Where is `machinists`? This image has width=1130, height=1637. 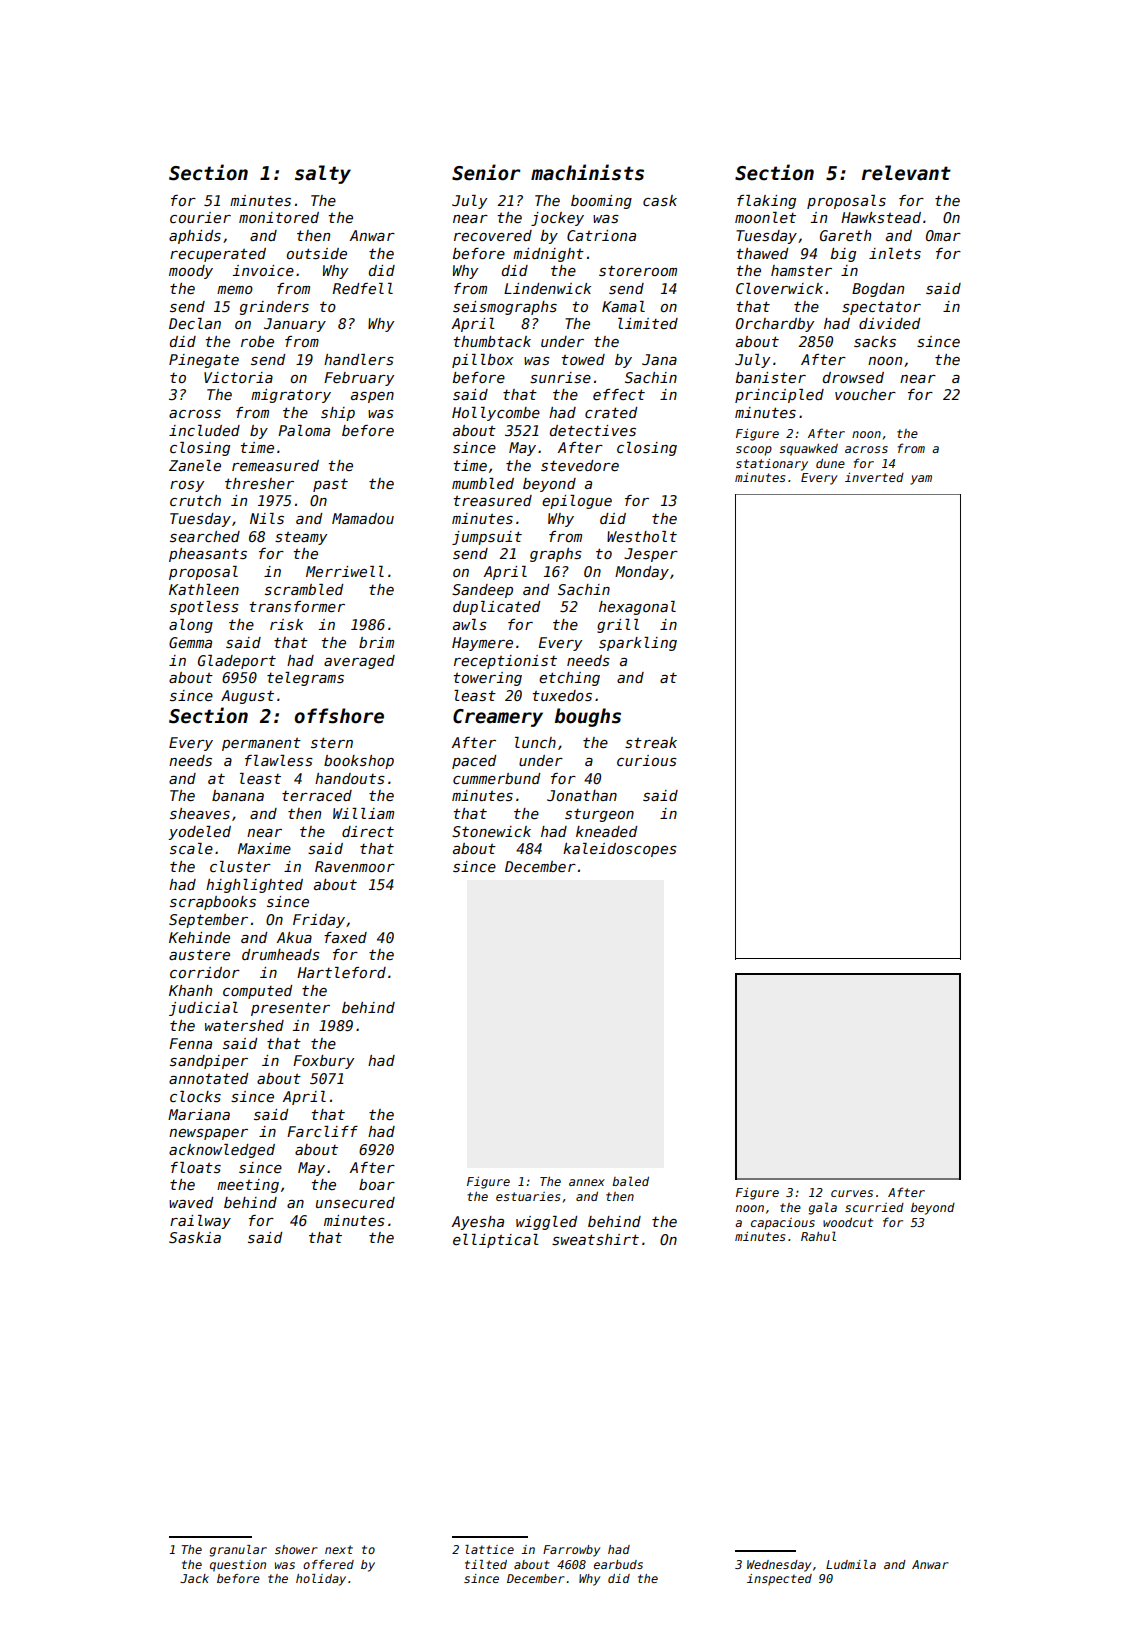
machinists is located at coordinates (587, 172).
